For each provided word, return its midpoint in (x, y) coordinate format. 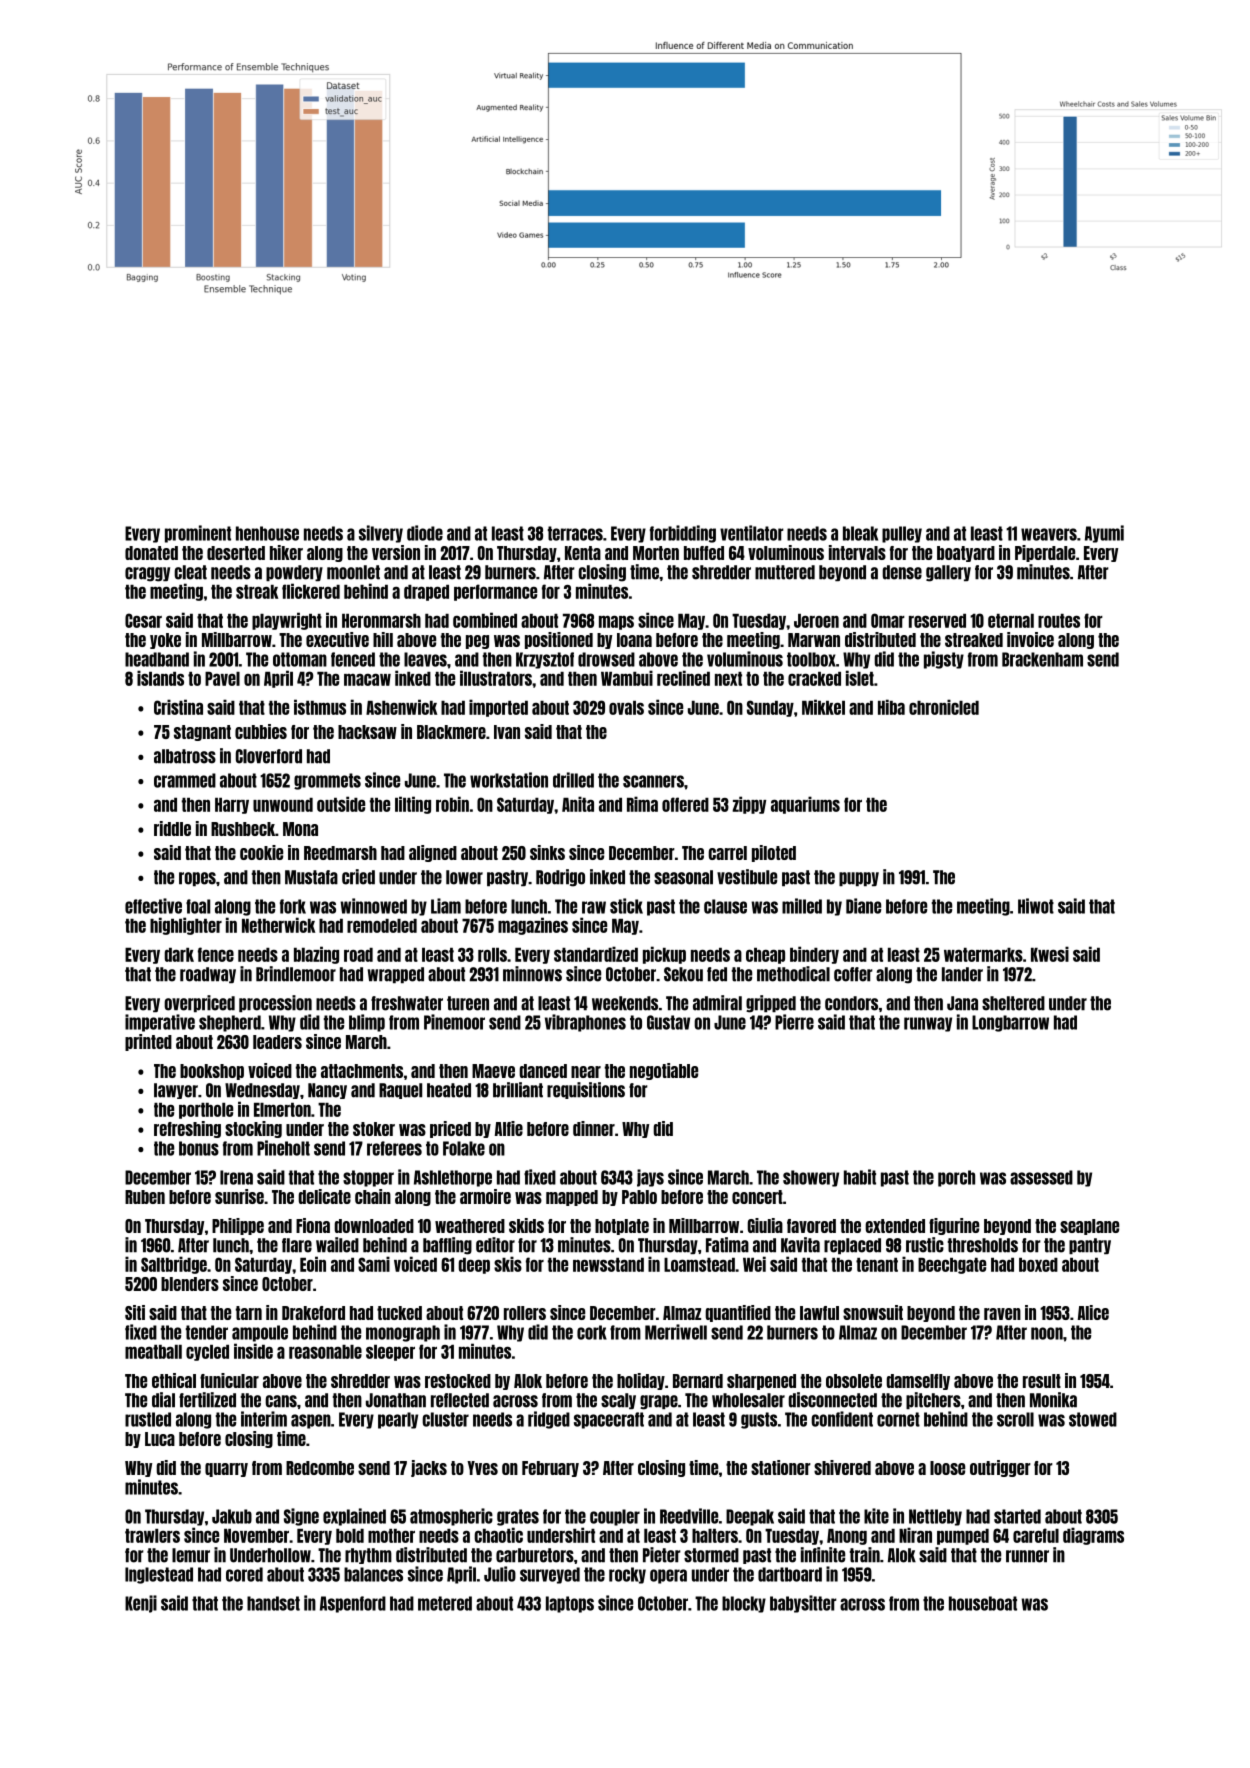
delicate (324, 1196)
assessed (1041, 1177)
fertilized (207, 1400)
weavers (1049, 534)
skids (526, 1225)
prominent (198, 534)
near (586, 1072)
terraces (575, 533)
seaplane (1089, 1227)
